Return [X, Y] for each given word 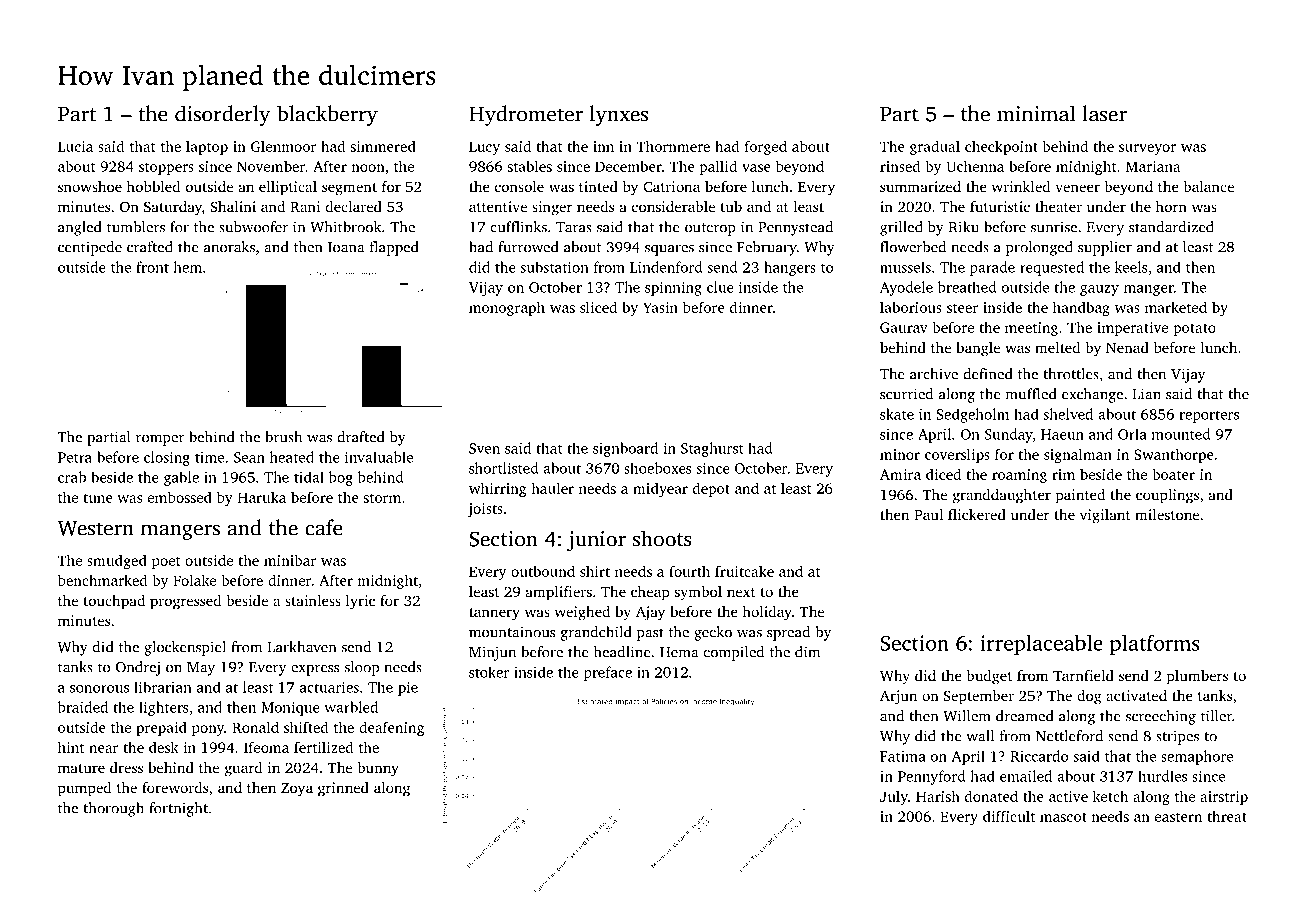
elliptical [288, 188]
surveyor [1147, 149]
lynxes [619, 115]
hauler [552, 488]
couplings [1167, 496]
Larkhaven [302, 647]
